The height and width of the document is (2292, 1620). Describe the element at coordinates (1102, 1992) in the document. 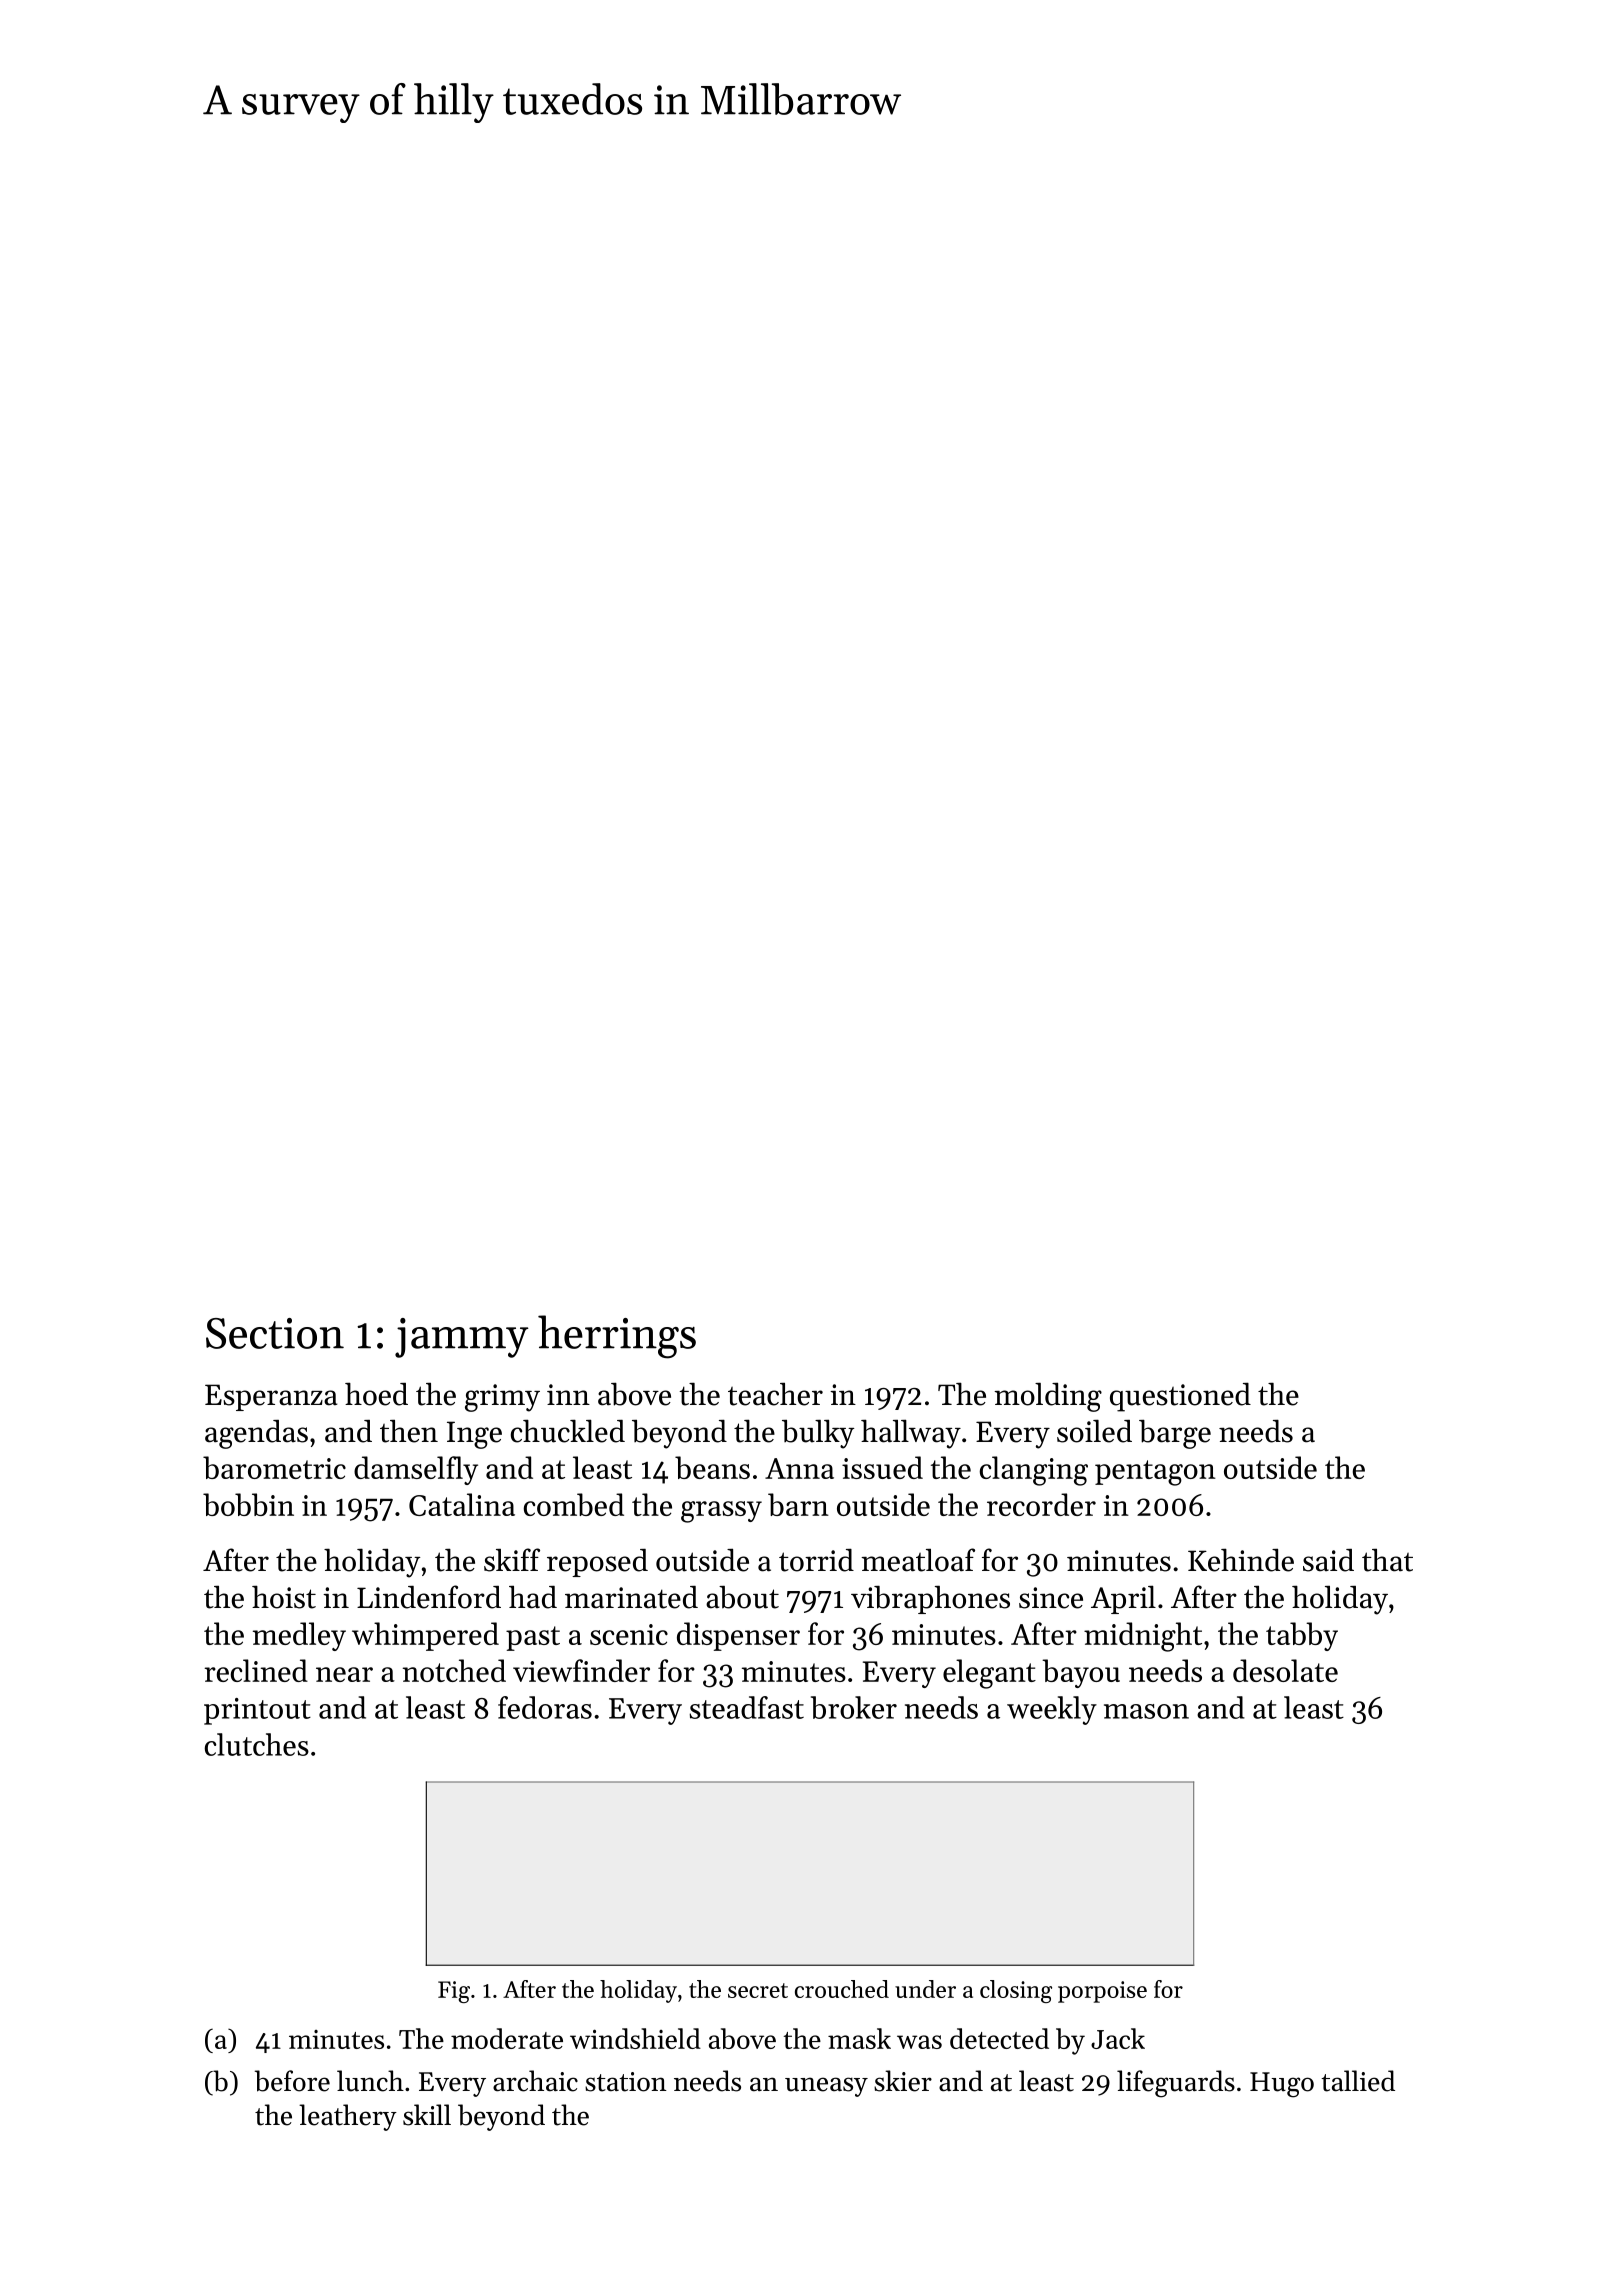

I see `porpoise` at that location.
